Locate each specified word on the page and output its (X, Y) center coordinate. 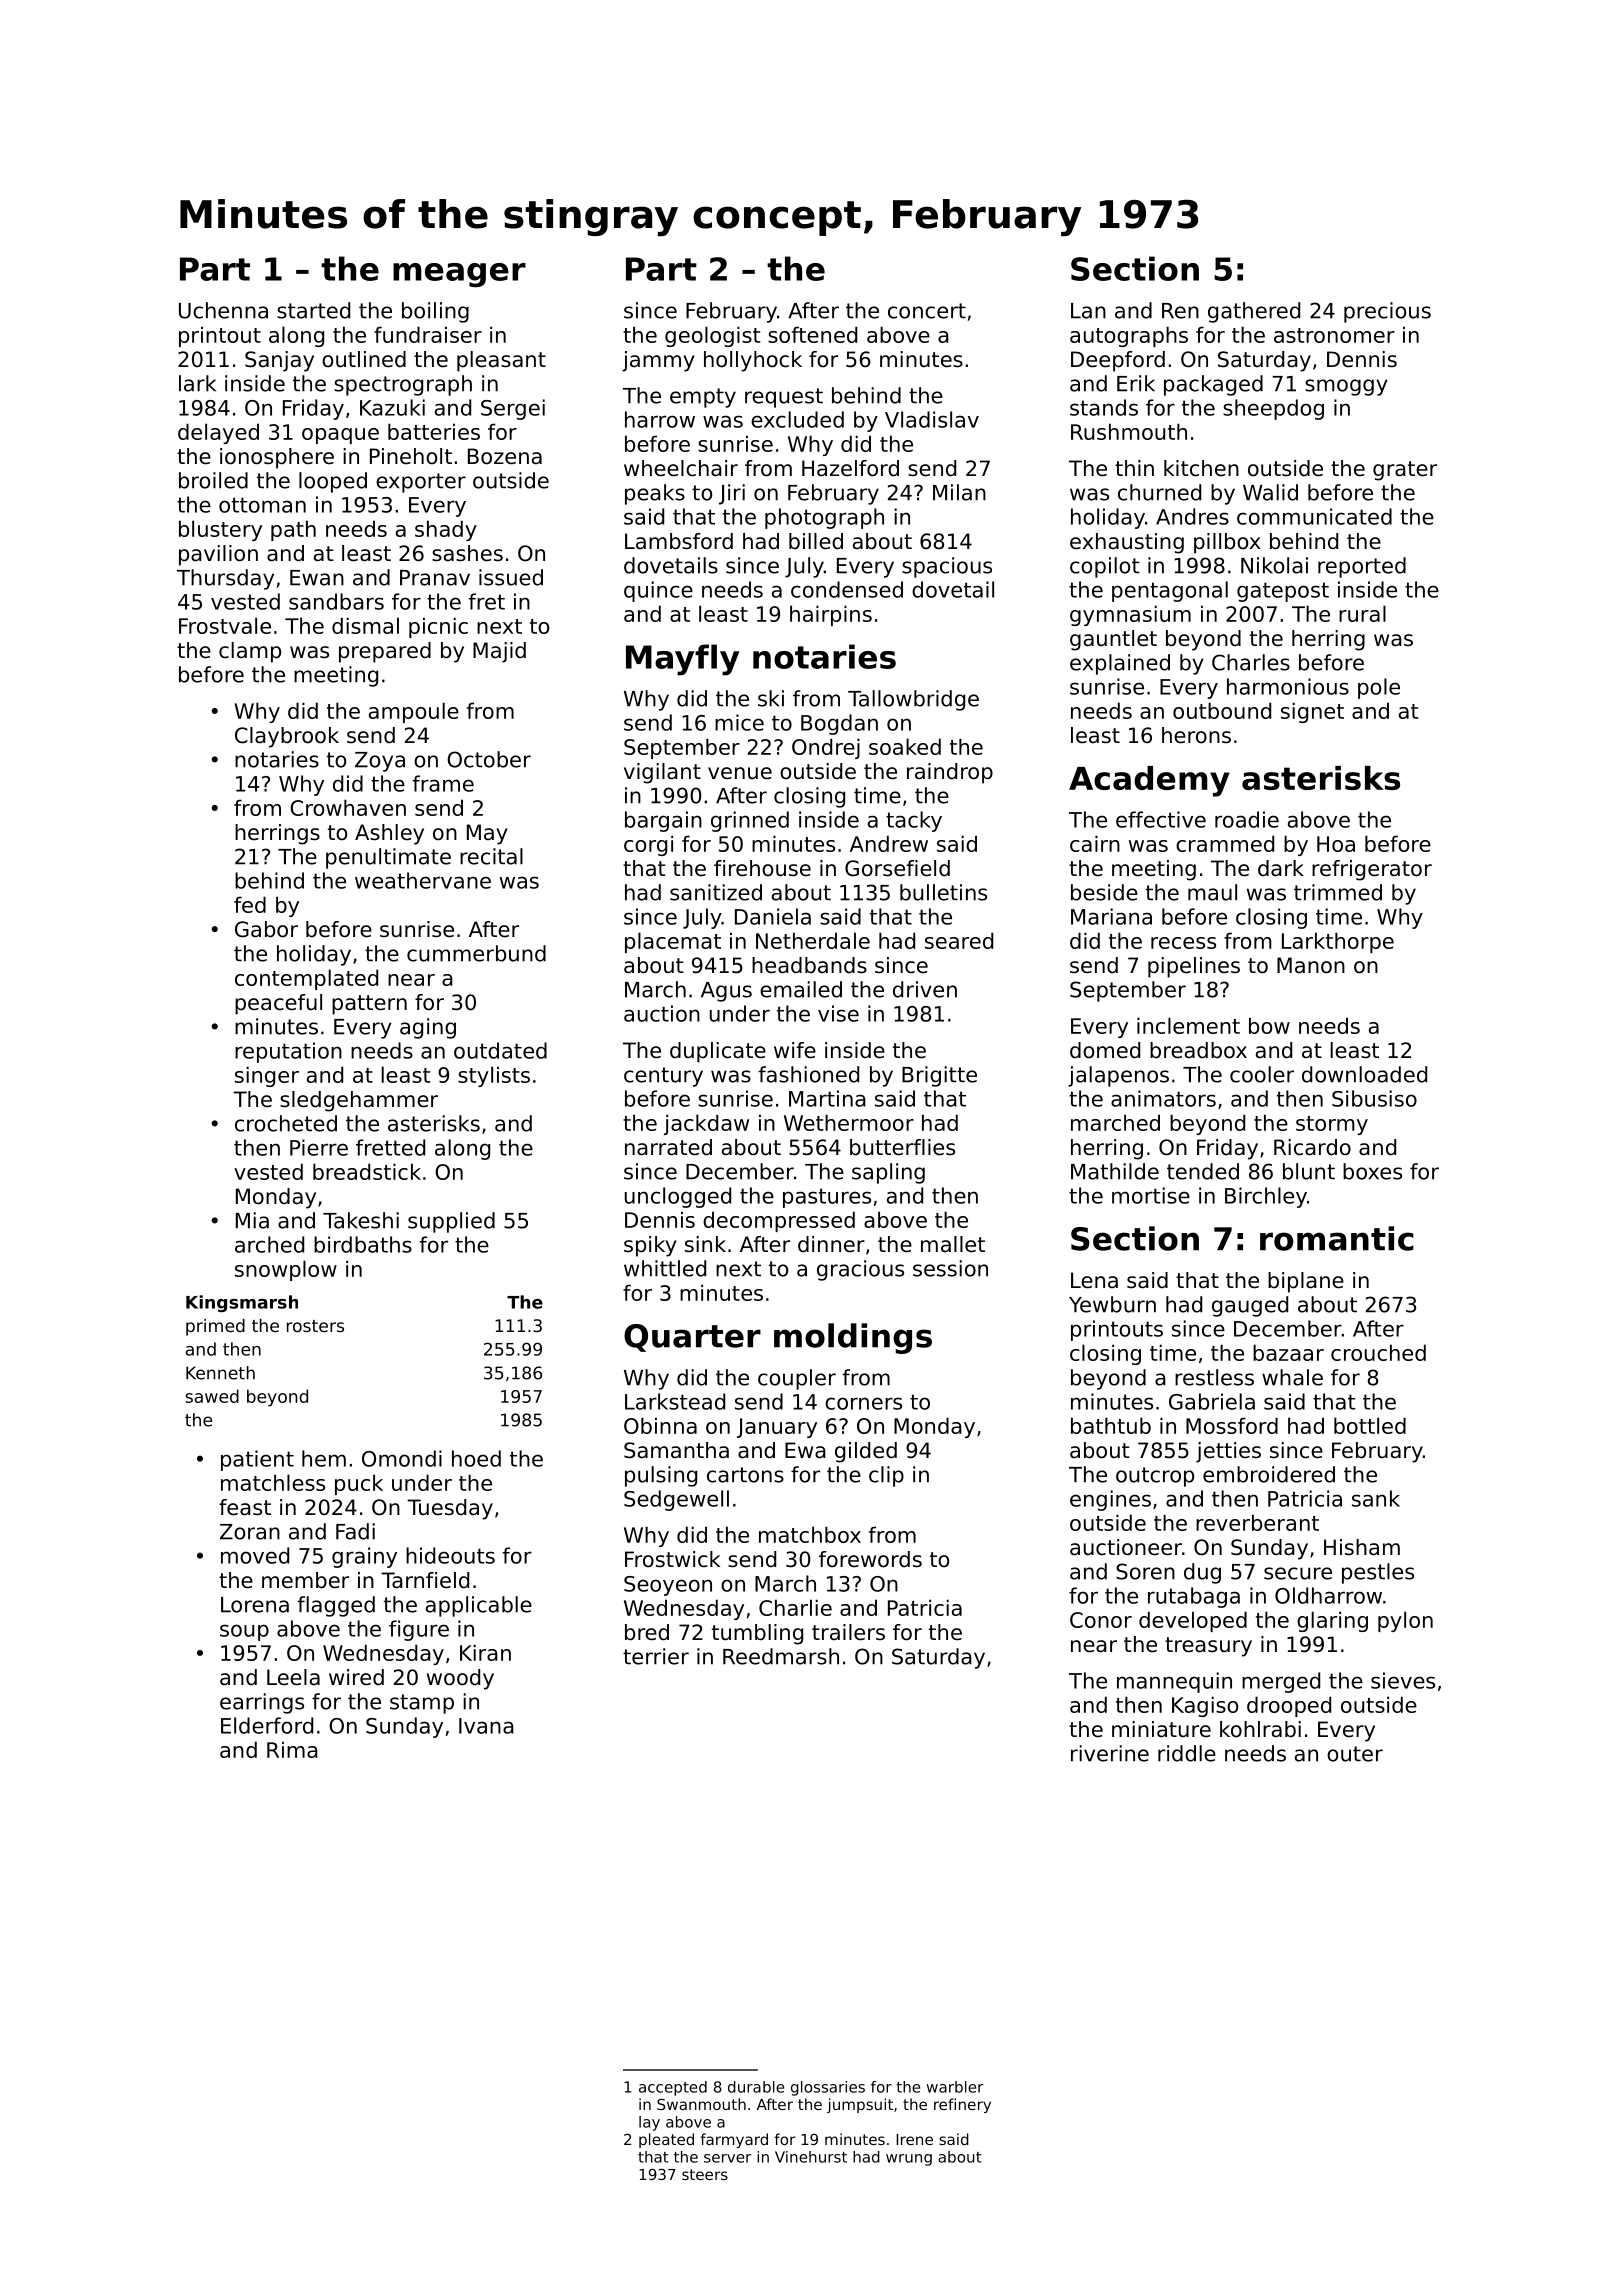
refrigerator (1372, 870)
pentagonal (1170, 591)
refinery (962, 2105)
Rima (292, 1749)
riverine (1110, 1753)
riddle (1187, 1753)
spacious (947, 567)
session (950, 1268)
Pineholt (411, 456)
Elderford (267, 1725)
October (489, 759)
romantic (1337, 1238)
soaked (905, 746)
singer (267, 1076)
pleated (666, 2140)
